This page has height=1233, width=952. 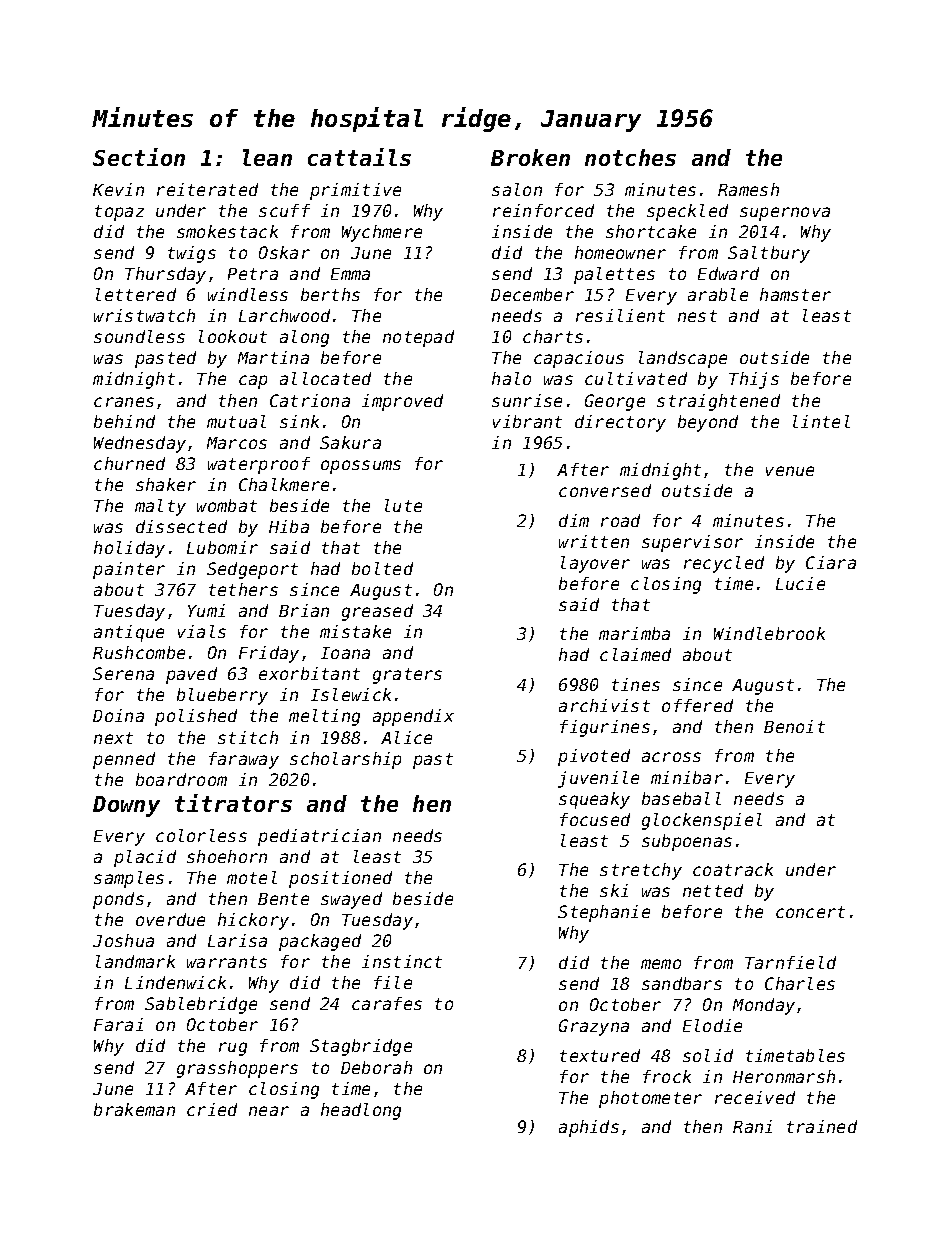 What do you see at coordinates (697, 316) in the page?
I see `nest` at bounding box center [697, 316].
